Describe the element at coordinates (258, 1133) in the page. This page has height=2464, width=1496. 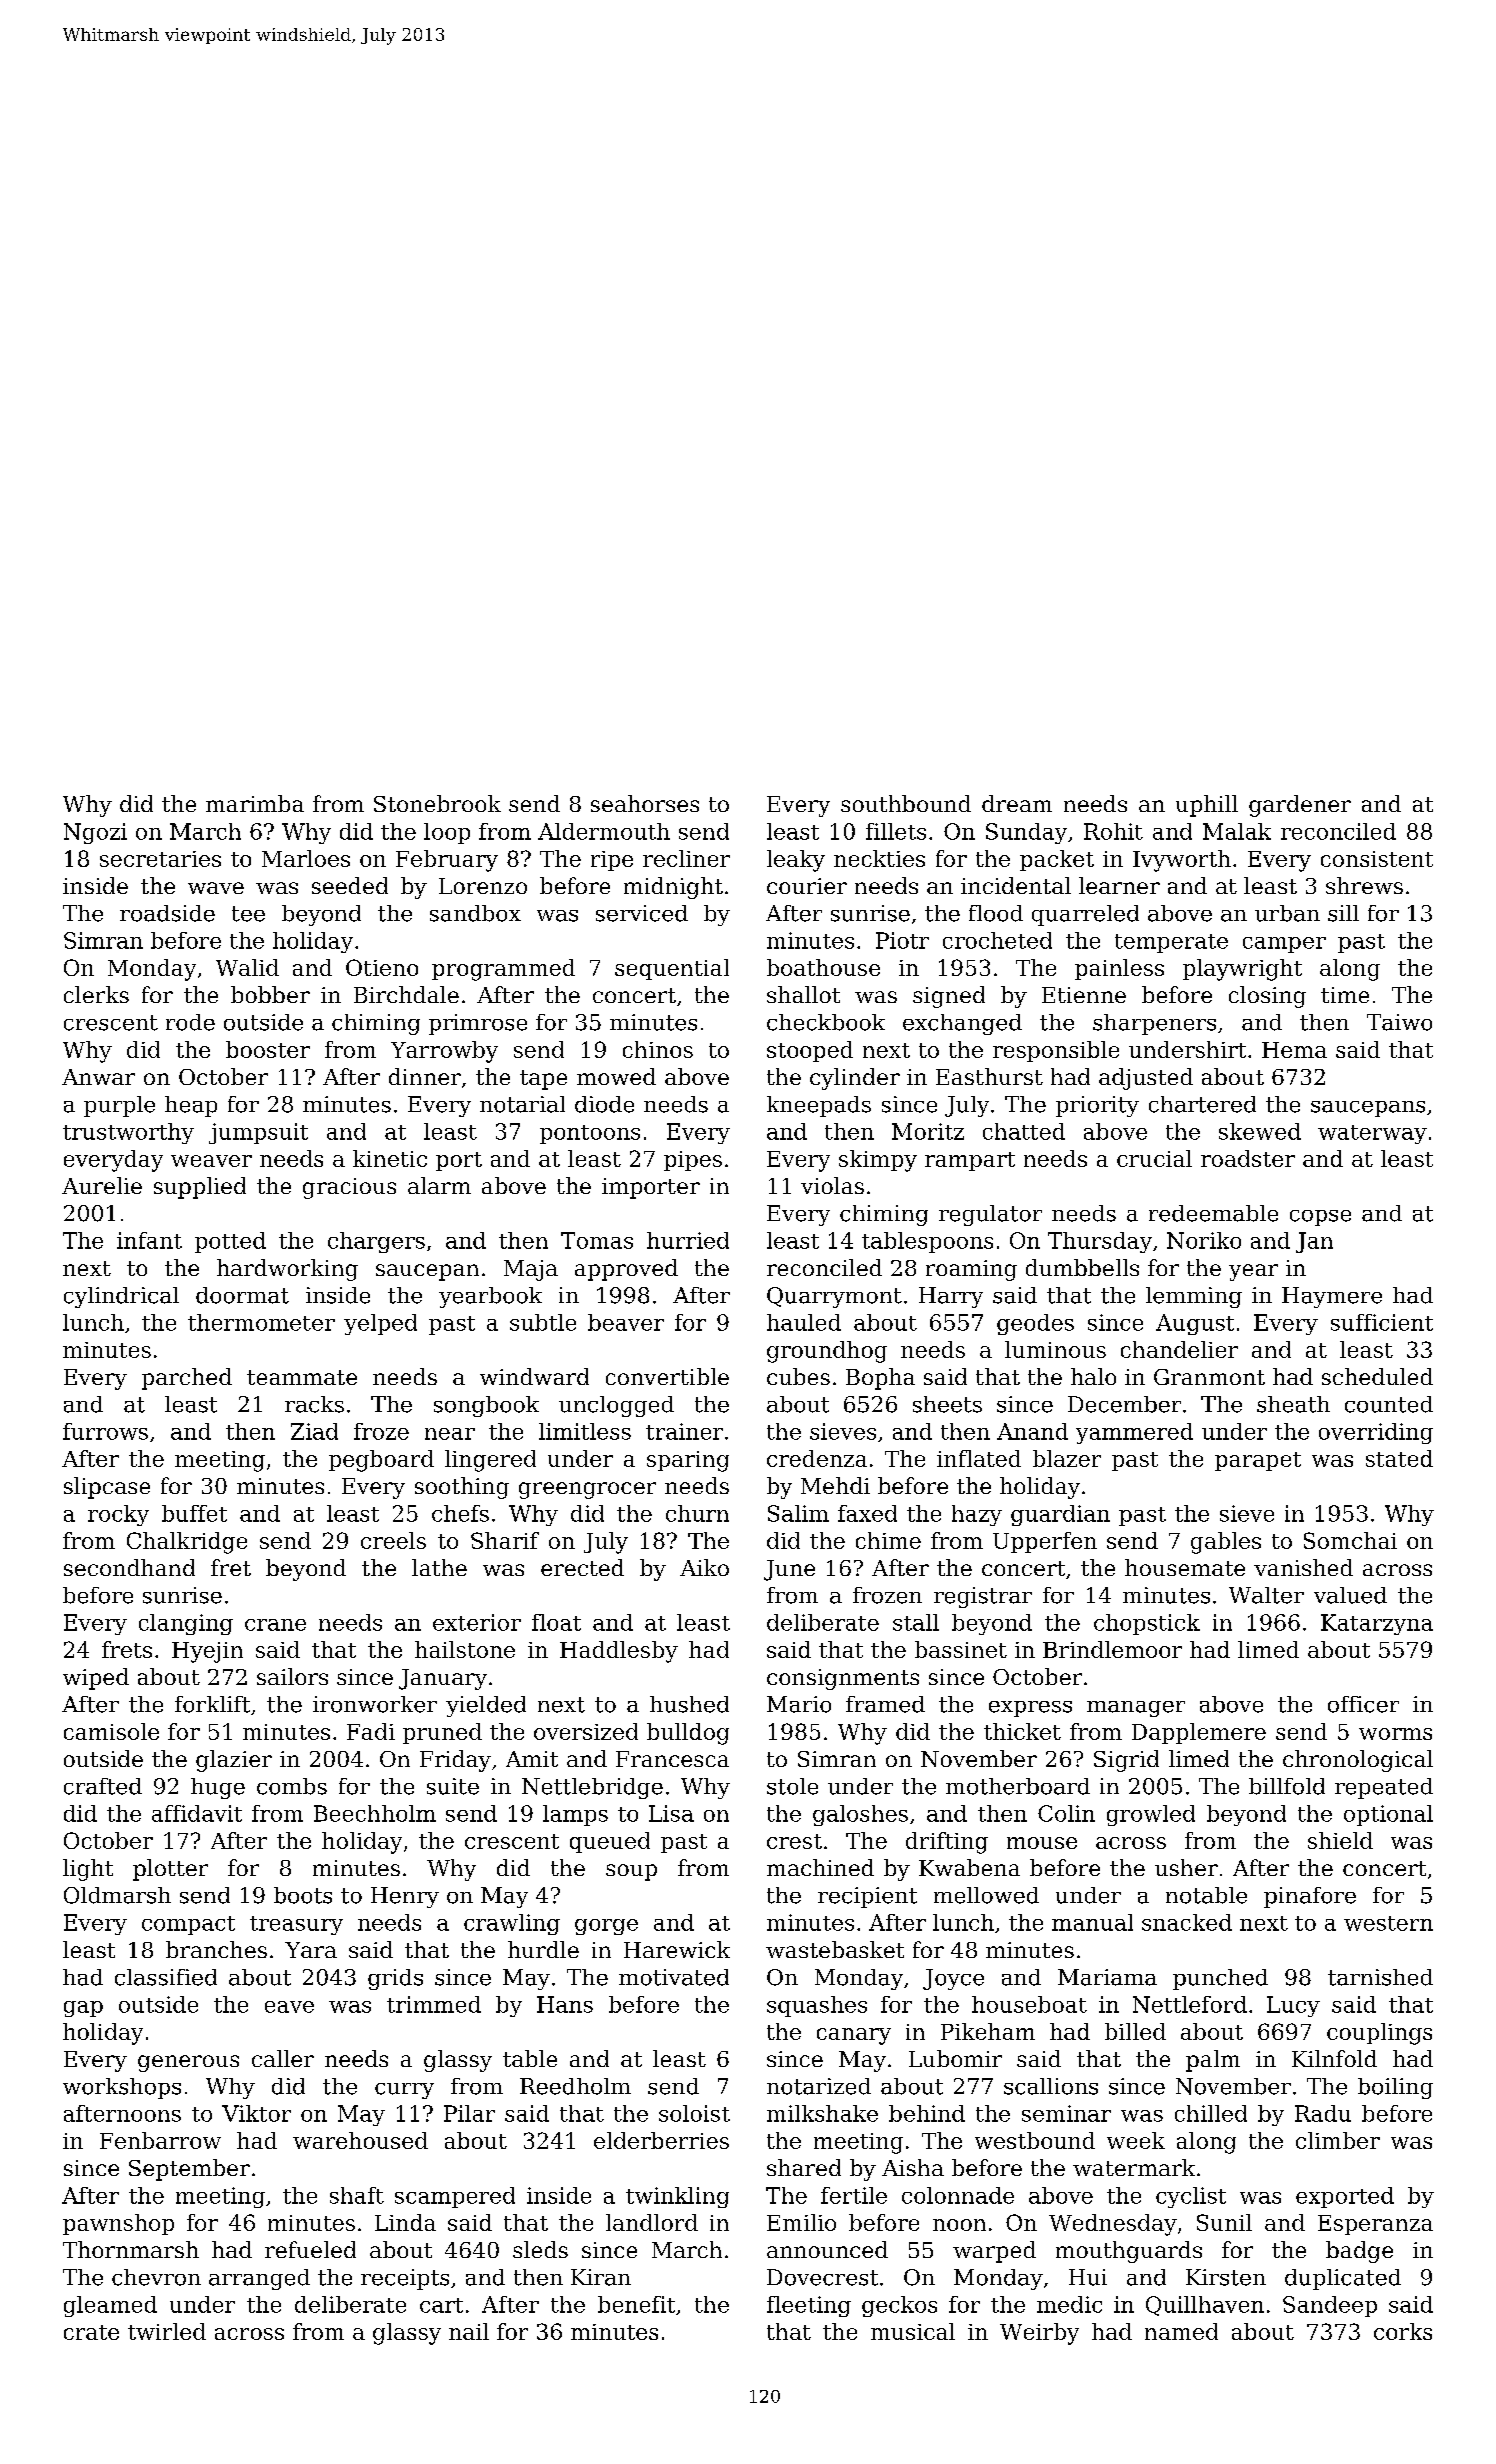
I see `jumpsuit` at that location.
